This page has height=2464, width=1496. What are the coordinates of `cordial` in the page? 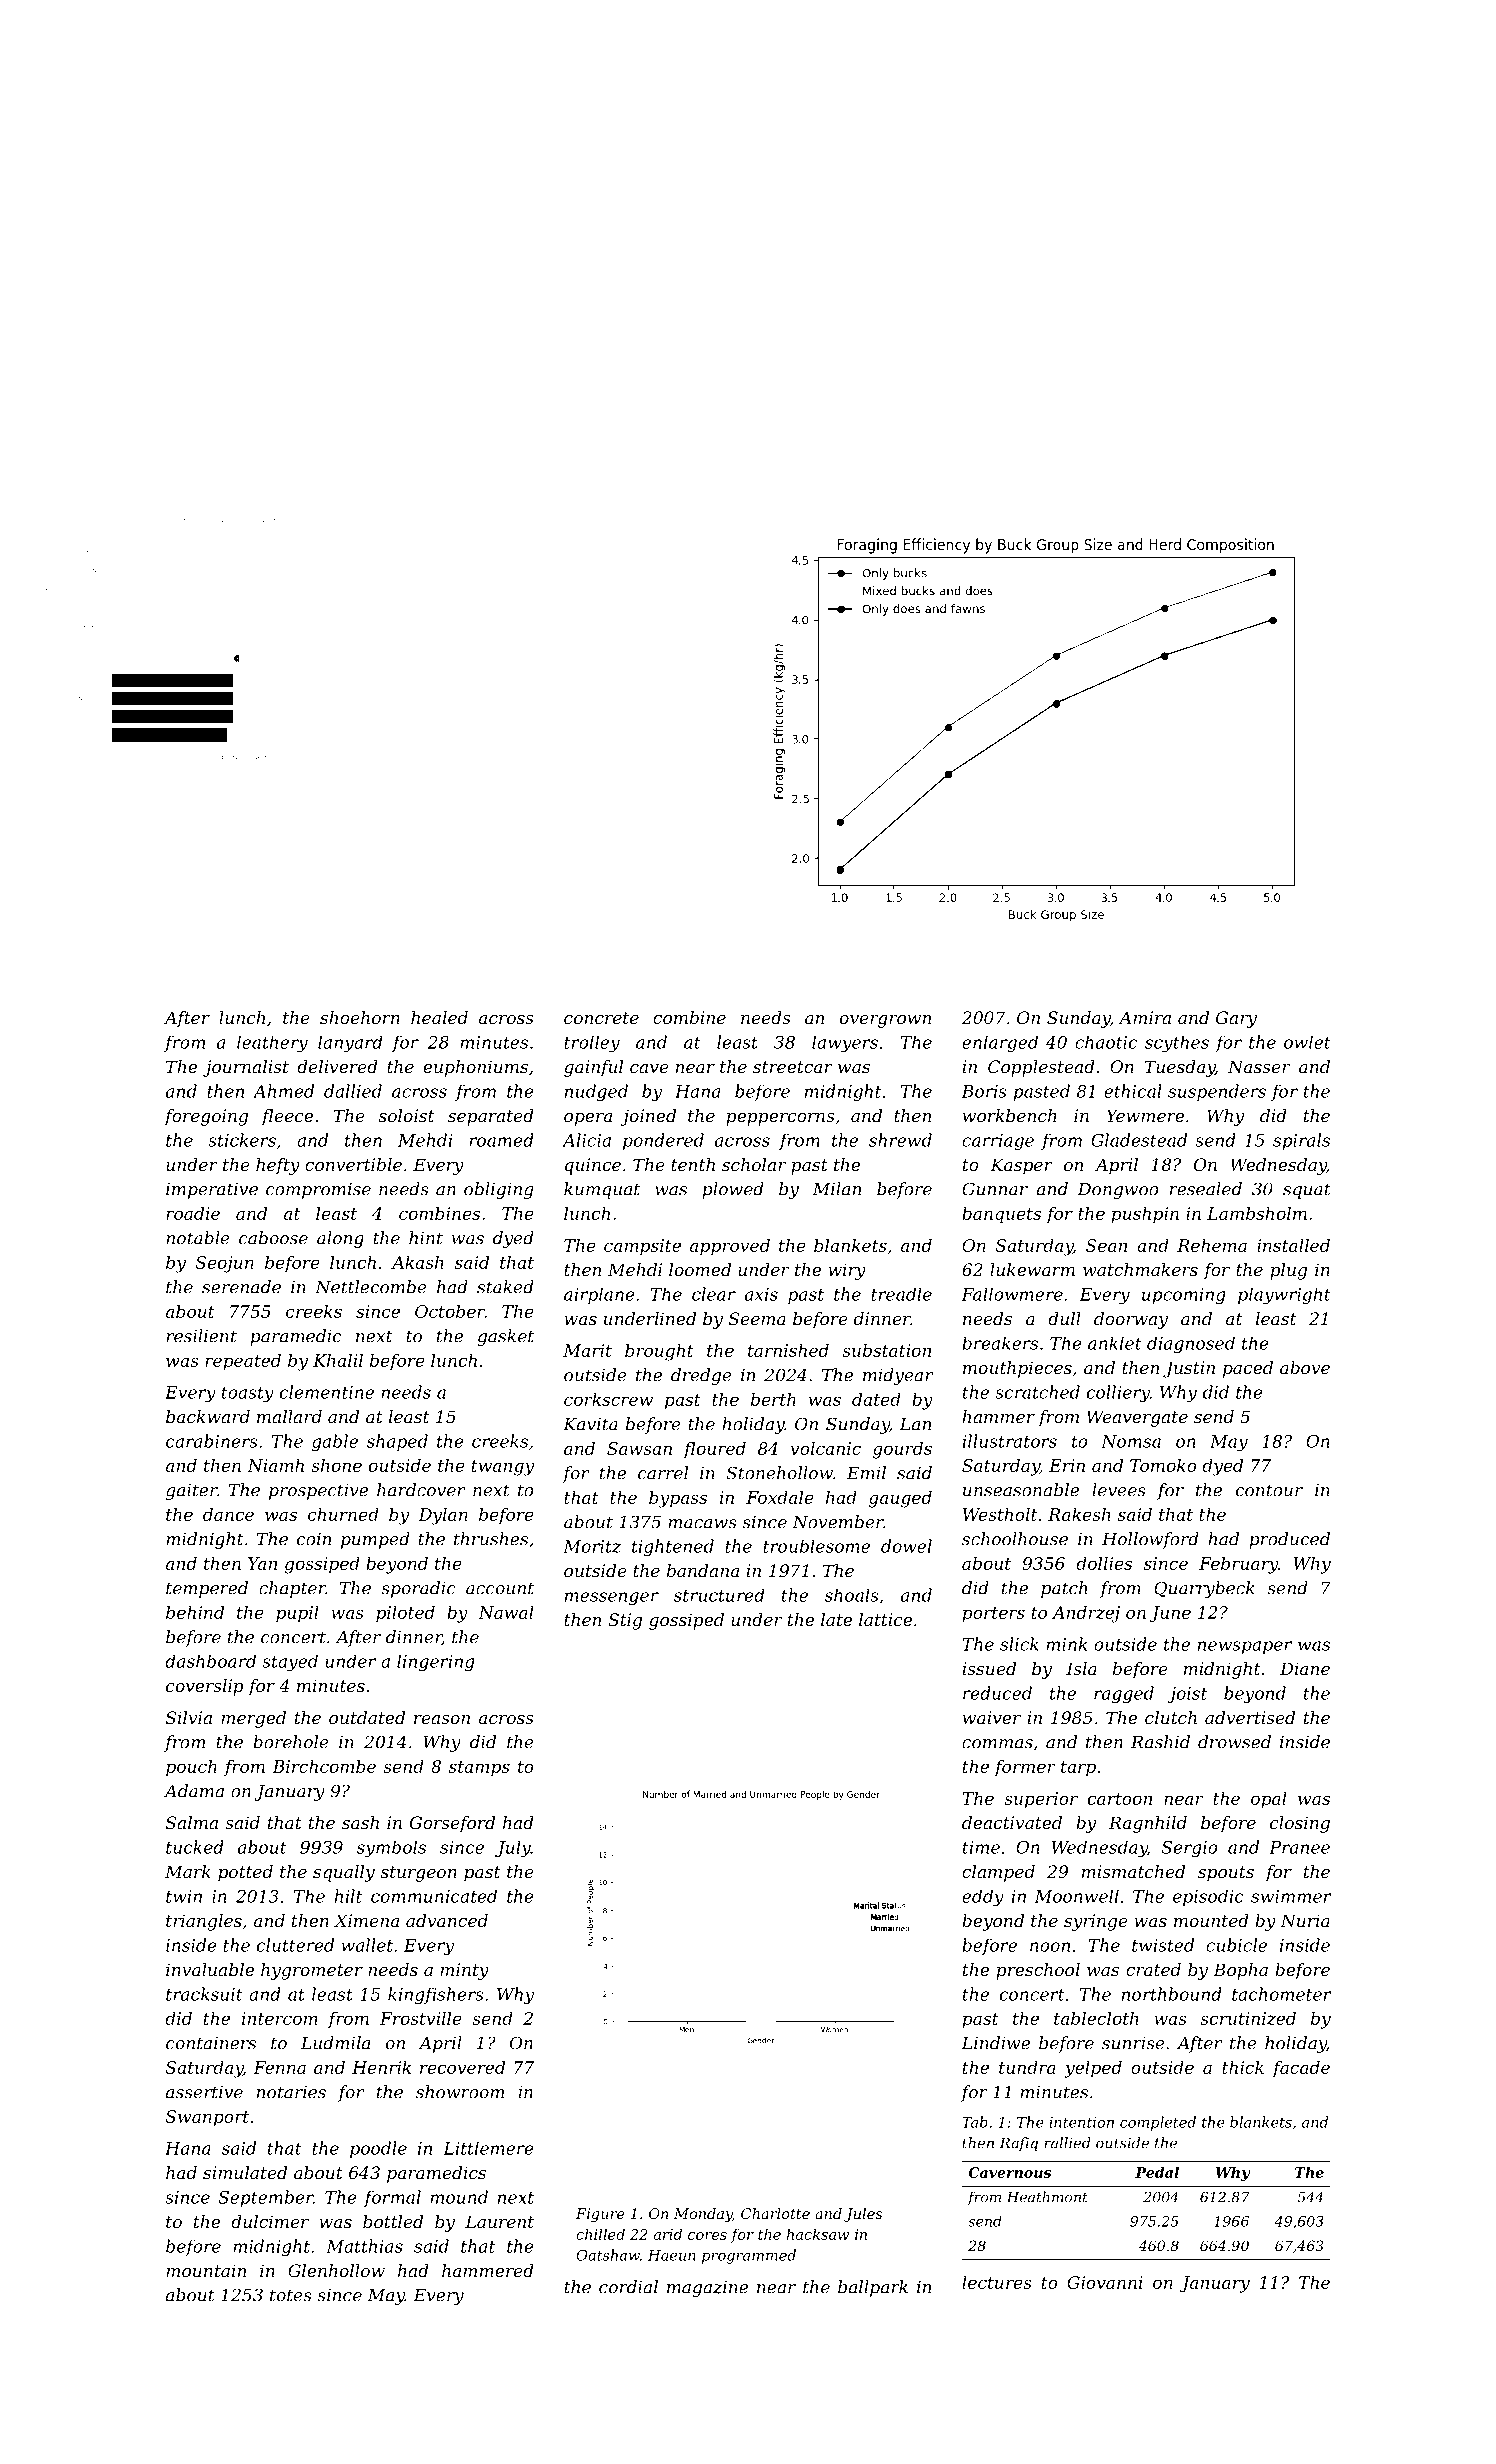 It's located at (628, 2287).
